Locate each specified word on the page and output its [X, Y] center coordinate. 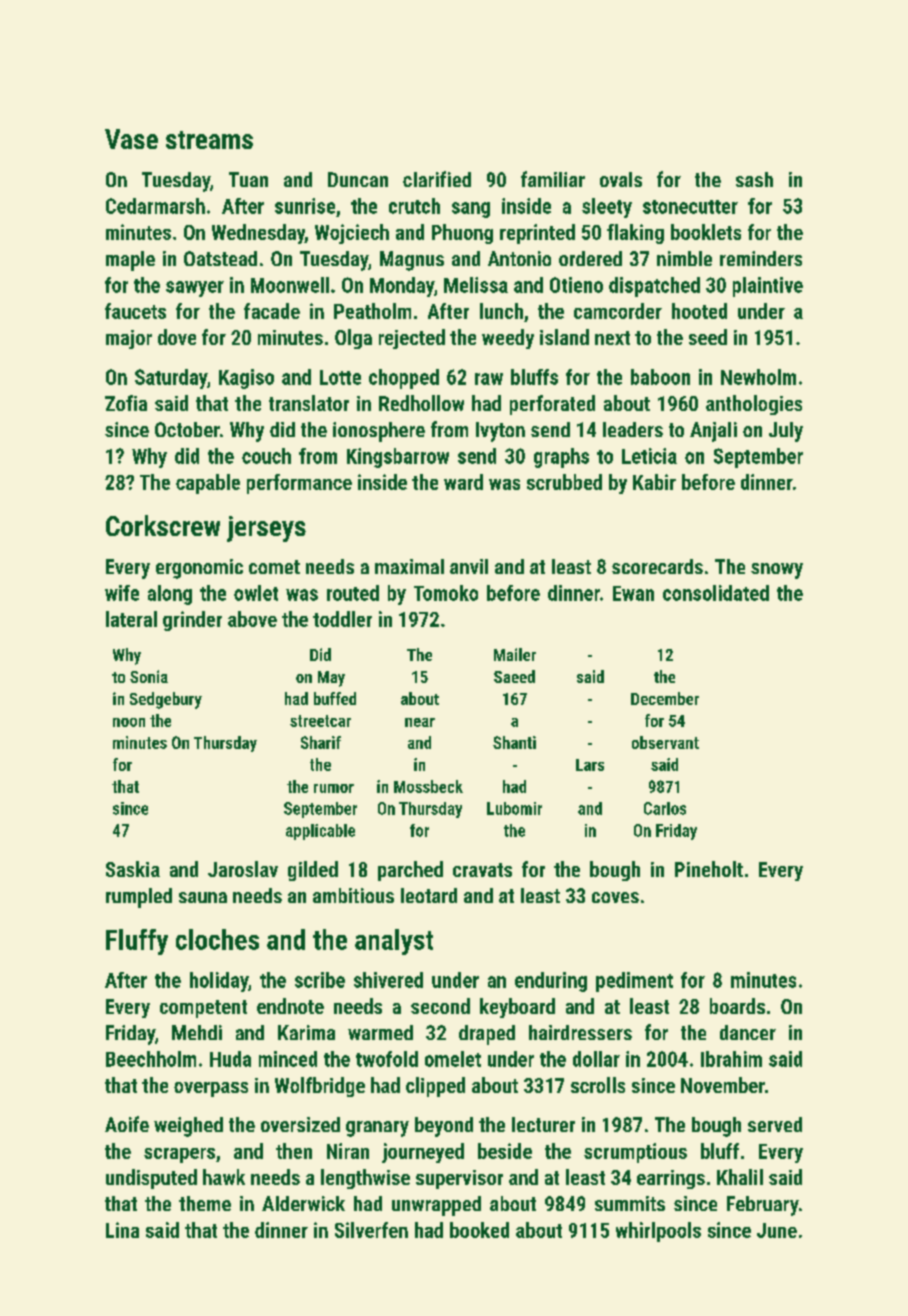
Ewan [633, 593]
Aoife [127, 1124]
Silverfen [371, 1230]
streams [209, 140]
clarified [437, 179]
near [420, 722]
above [252, 619]
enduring [551, 982]
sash [754, 179]
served [775, 1124]
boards [737, 1006]
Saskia [133, 869]
